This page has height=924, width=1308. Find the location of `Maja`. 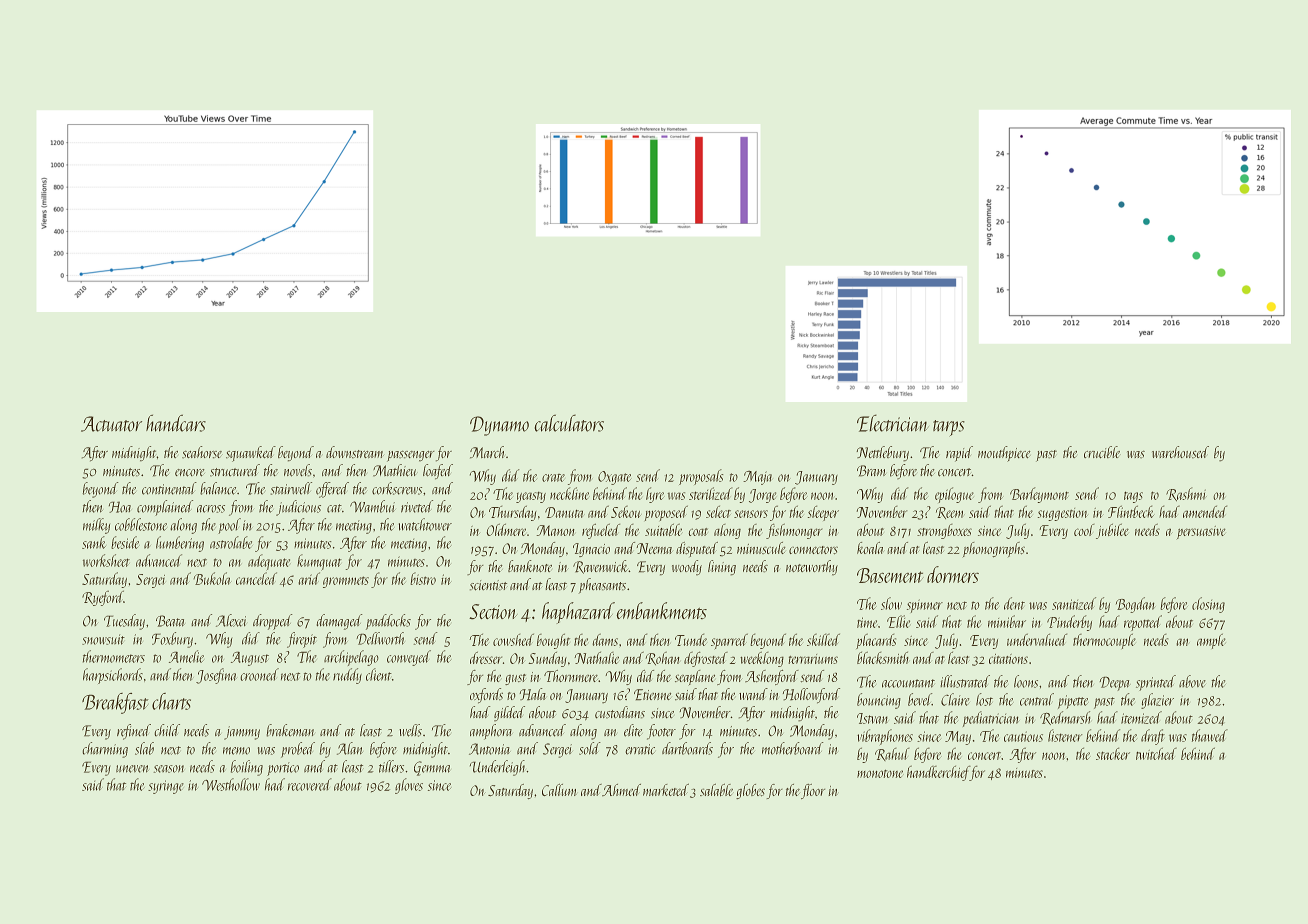

Maja is located at coordinates (757, 477).
